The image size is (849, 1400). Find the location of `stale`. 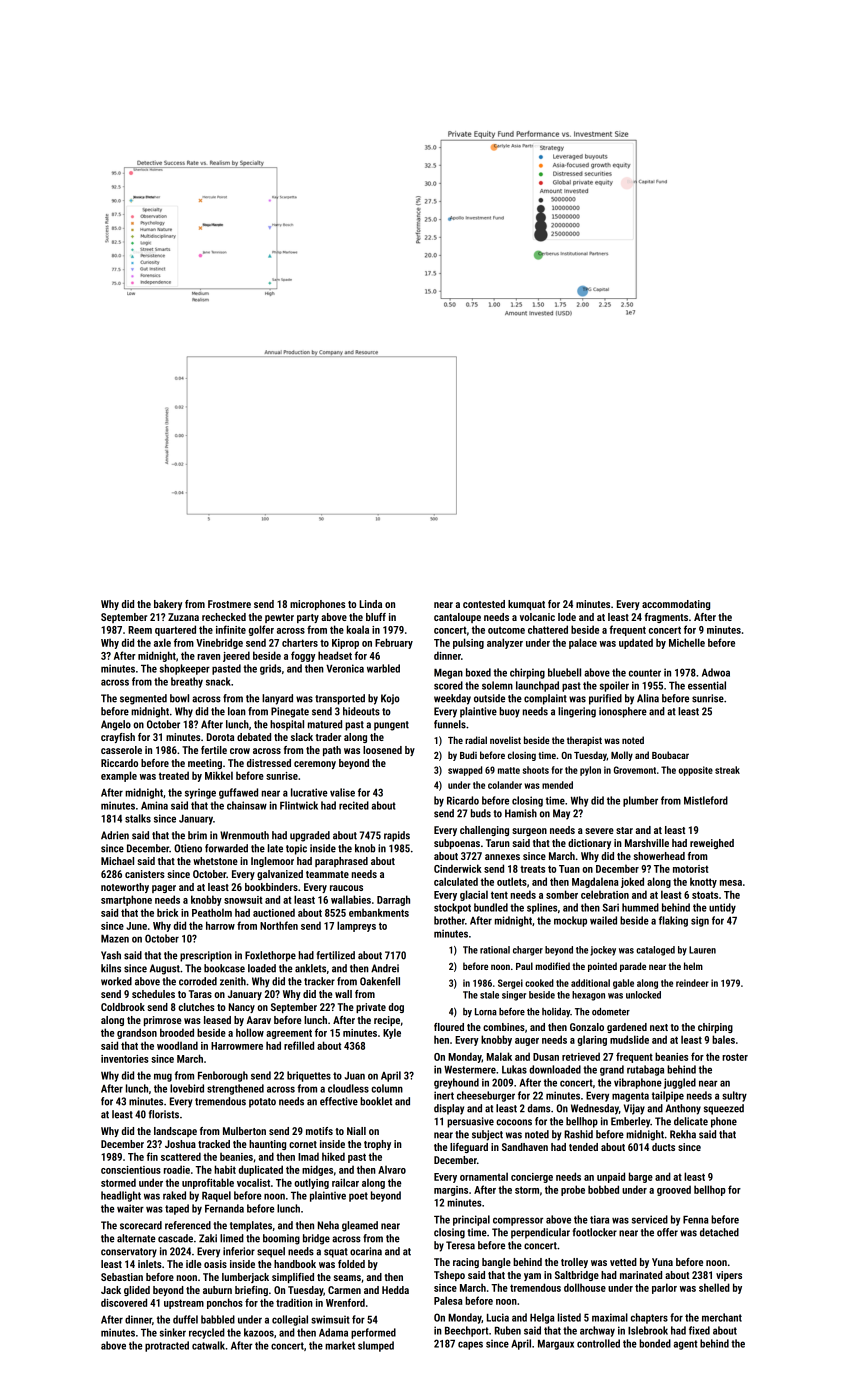

stale is located at coordinates (489, 995).
